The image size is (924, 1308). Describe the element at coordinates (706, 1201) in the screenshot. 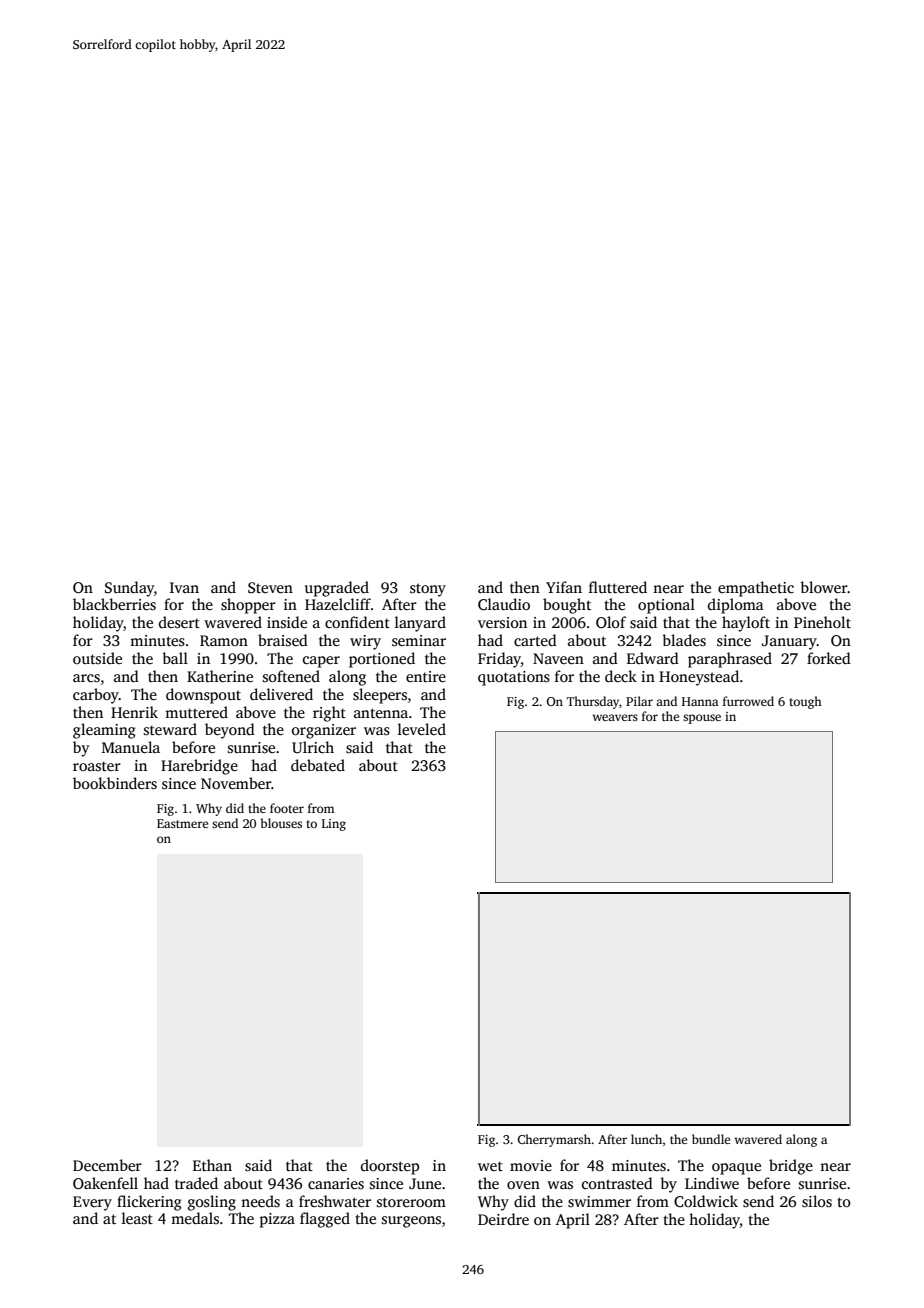

I see `Coldwick` at that location.
